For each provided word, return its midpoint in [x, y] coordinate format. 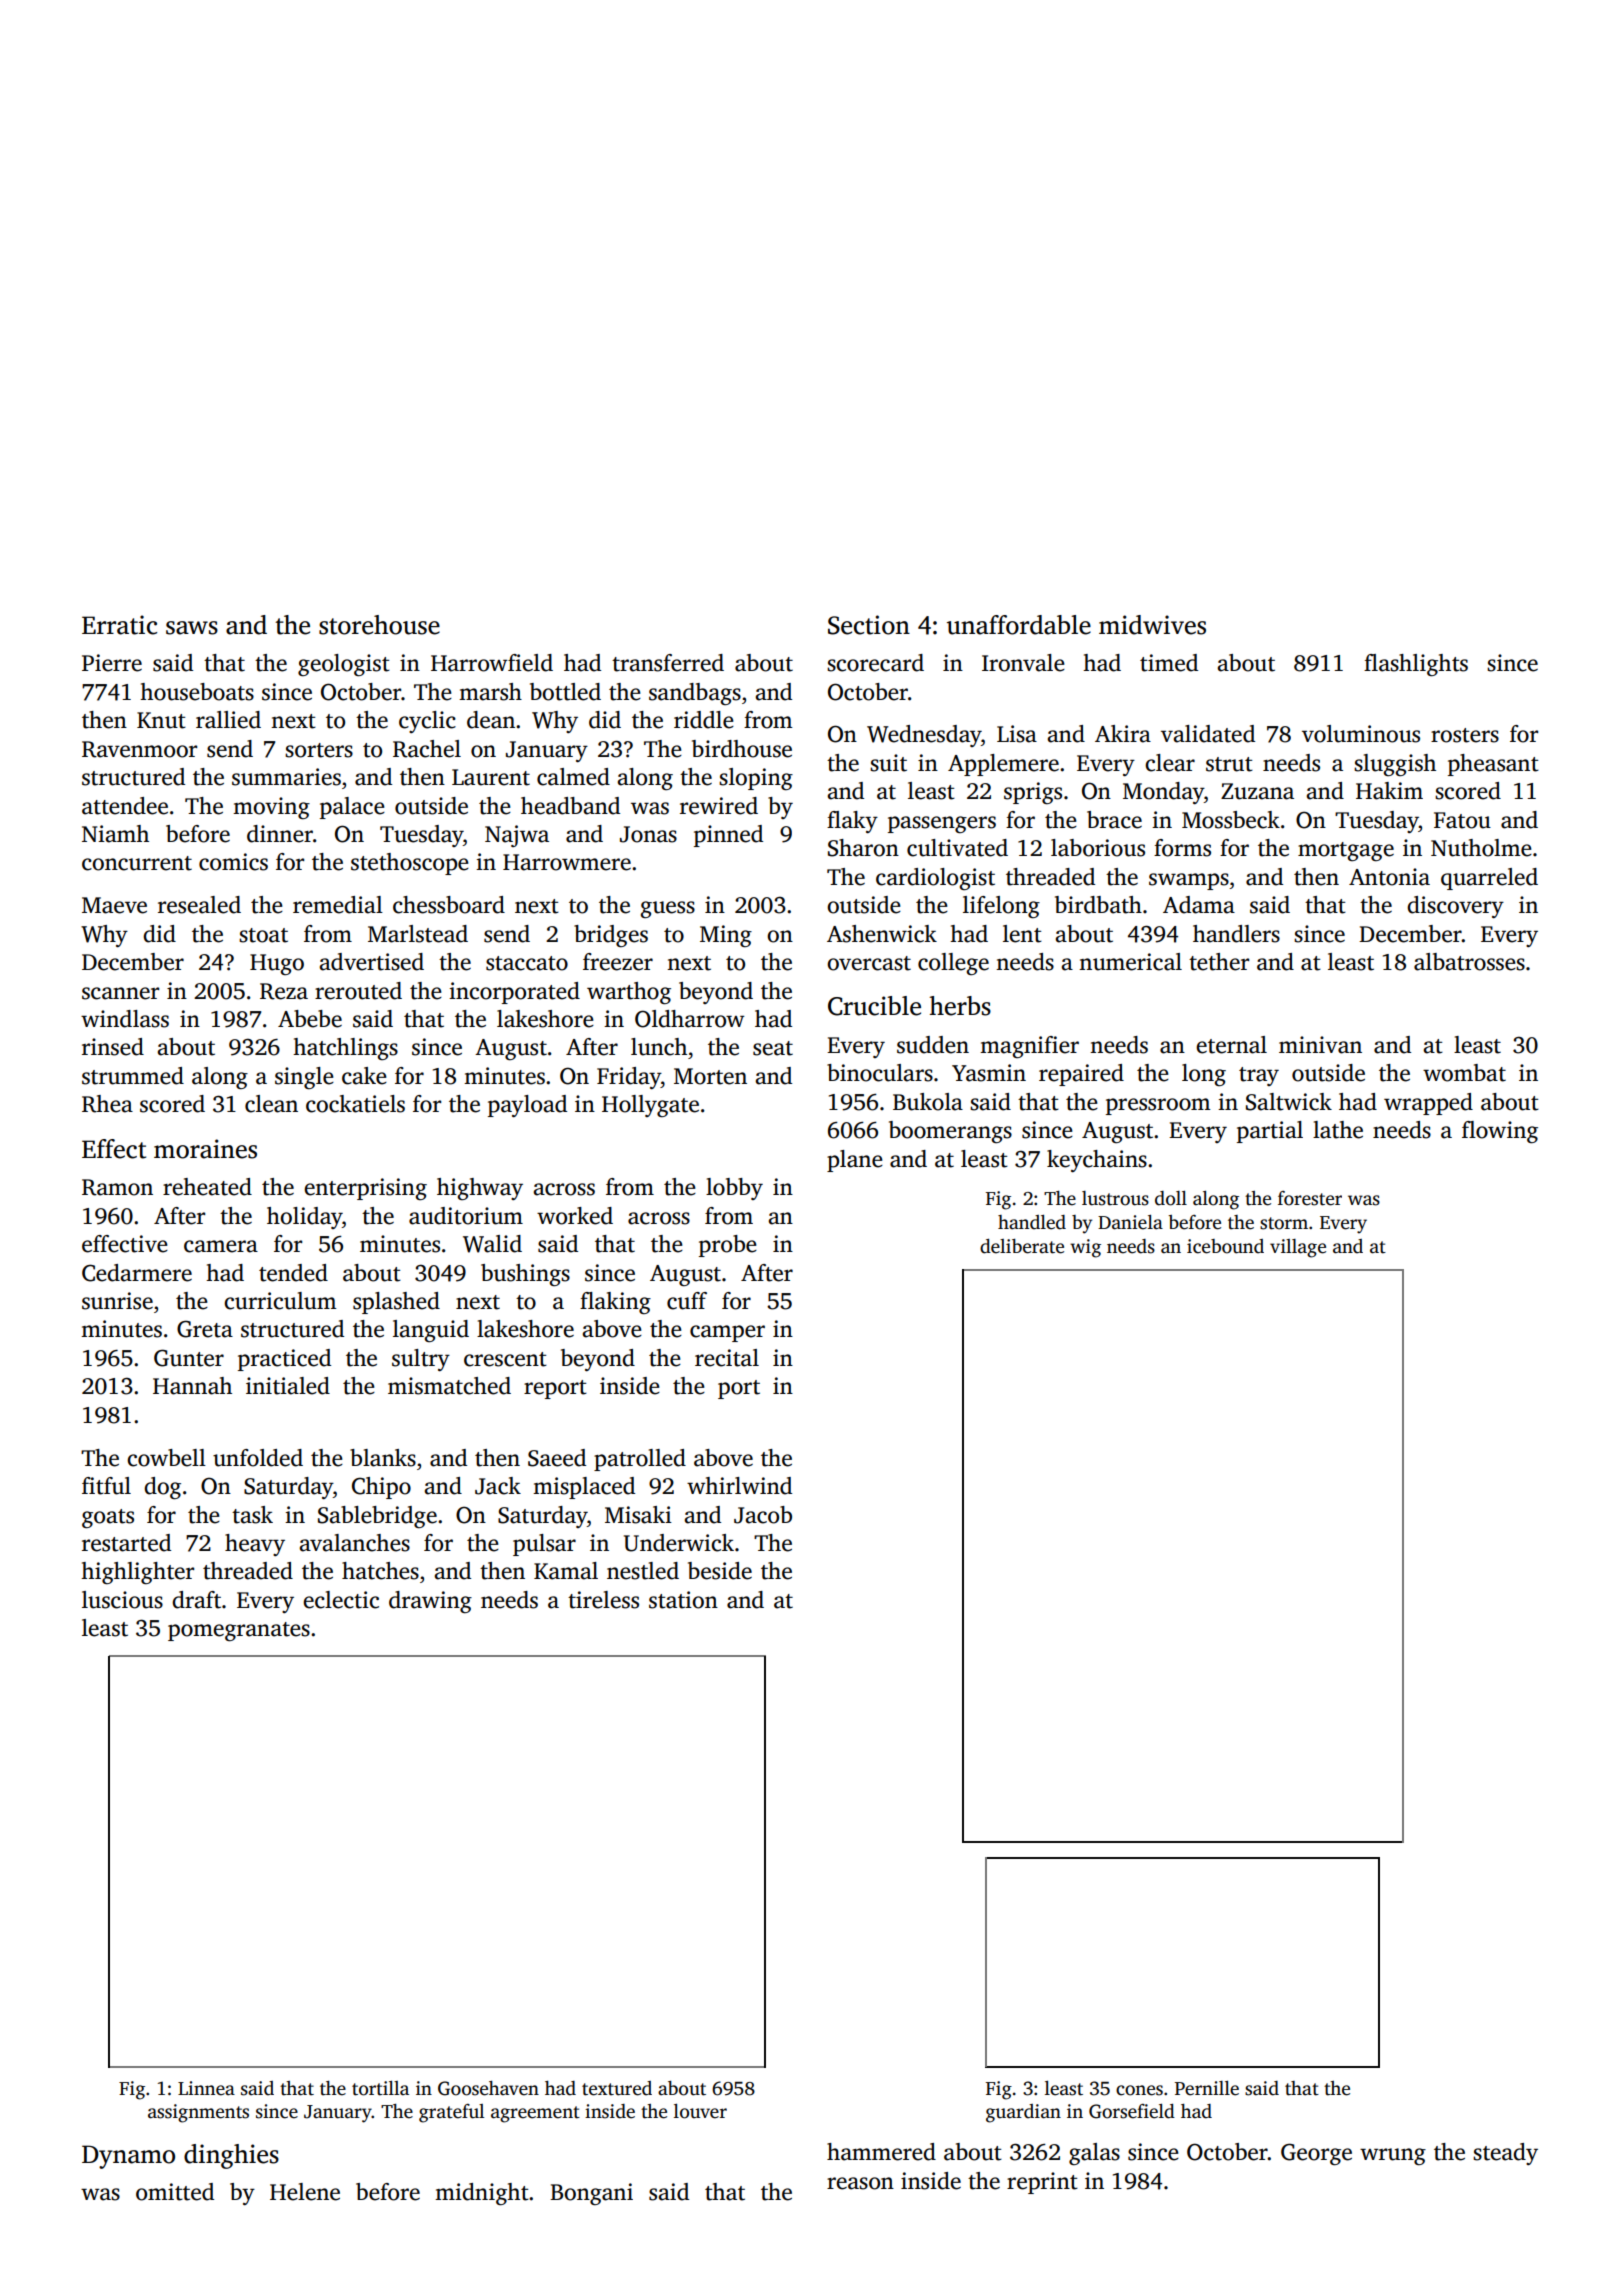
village [1298, 1248]
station [683, 1600]
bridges [611, 936]
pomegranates [239, 1632]
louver [700, 2111]
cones [1139, 2090]
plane [855, 1161]
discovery [1455, 907]
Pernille [1207, 2088]
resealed [199, 905]
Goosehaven [488, 2088]
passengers [942, 825]
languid [431, 1331]
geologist [344, 665]
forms [1182, 848]
